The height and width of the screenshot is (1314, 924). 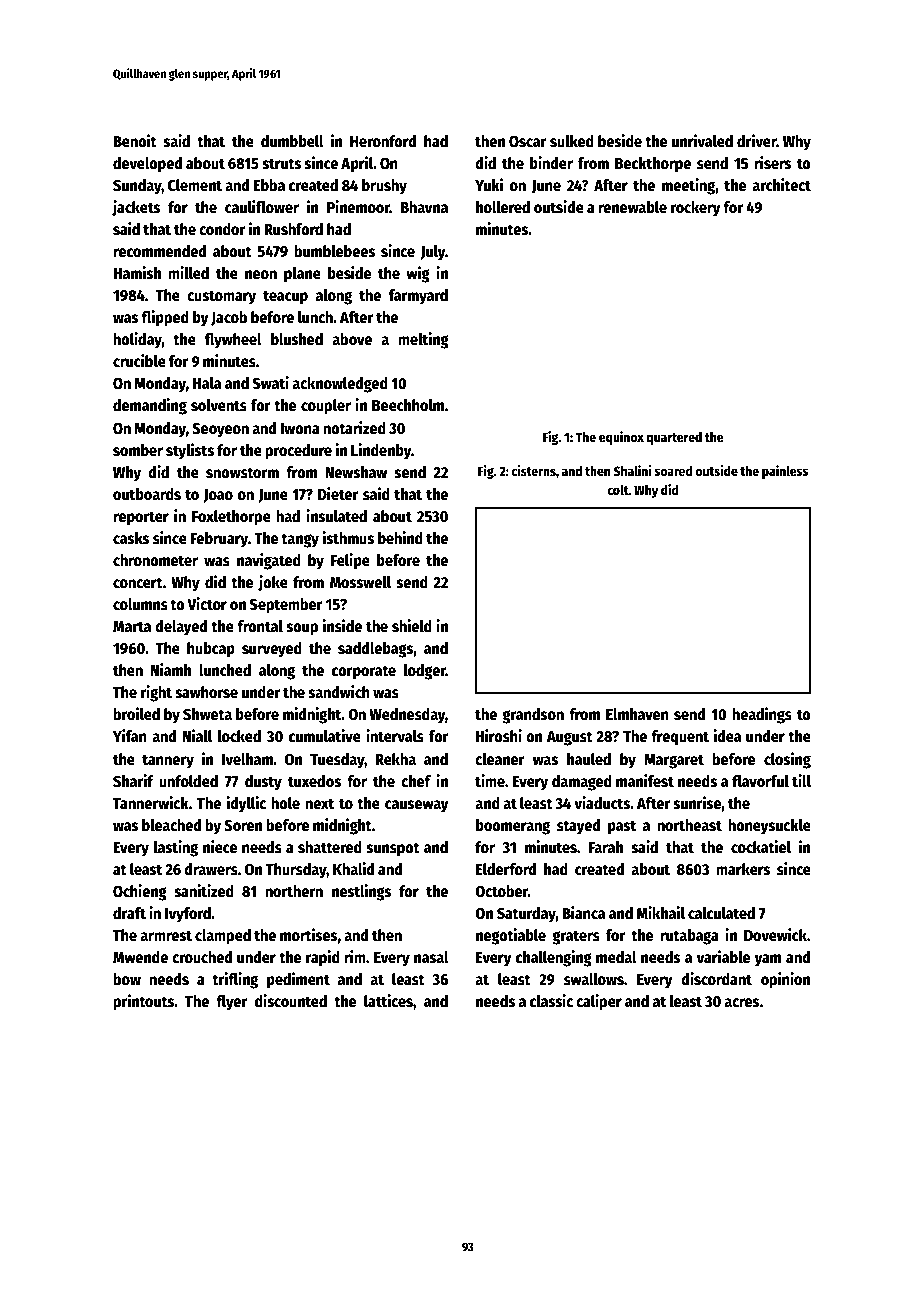 I want to click on driver, so click(x=756, y=140).
